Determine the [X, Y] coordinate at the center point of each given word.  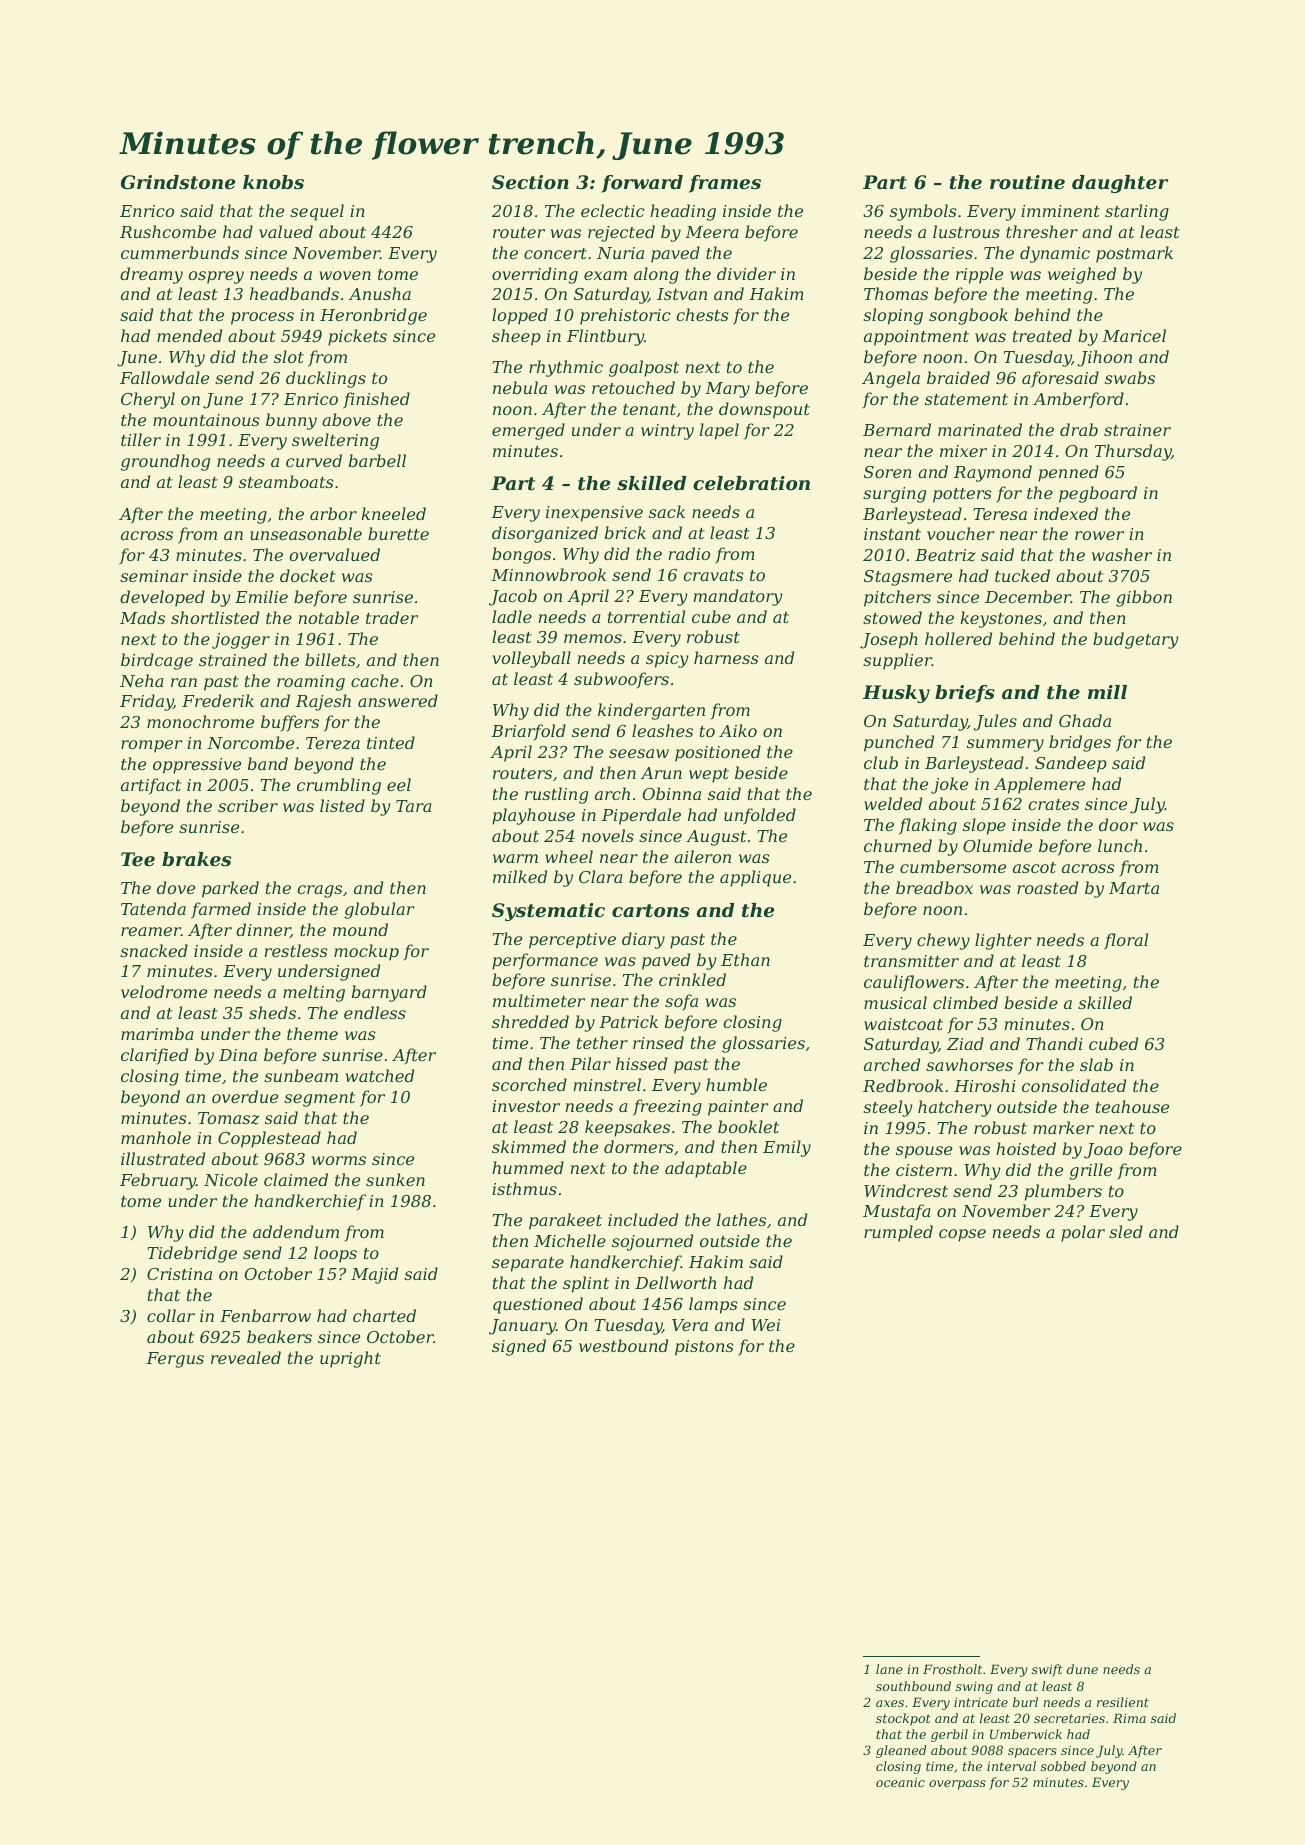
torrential [646, 616]
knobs [273, 182]
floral [1126, 941]
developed [162, 598]
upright [350, 1359]
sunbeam [301, 1075]
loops [335, 1254]
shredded [530, 1021]
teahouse [1132, 1106]
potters [962, 495]
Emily [787, 1148]
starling [1137, 212]
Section [530, 182]
